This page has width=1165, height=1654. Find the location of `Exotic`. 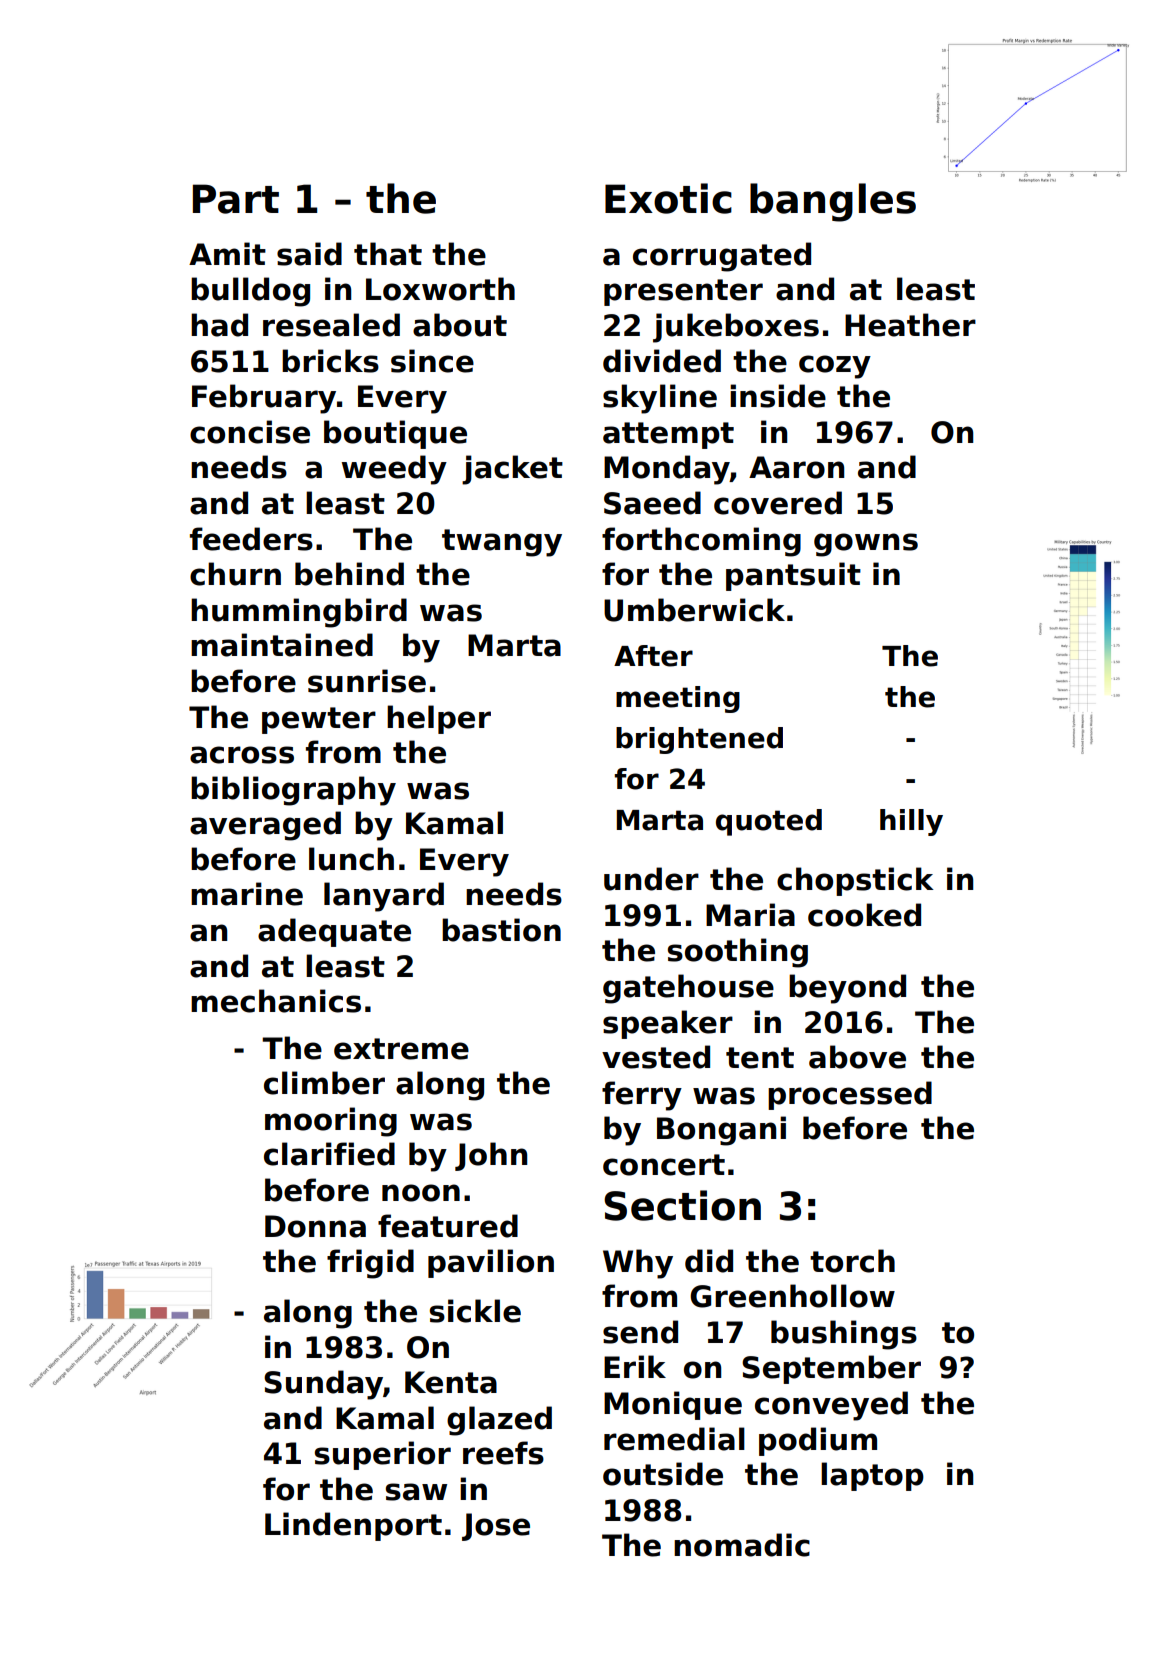

Exotic is located at coordinates (668, 198).
